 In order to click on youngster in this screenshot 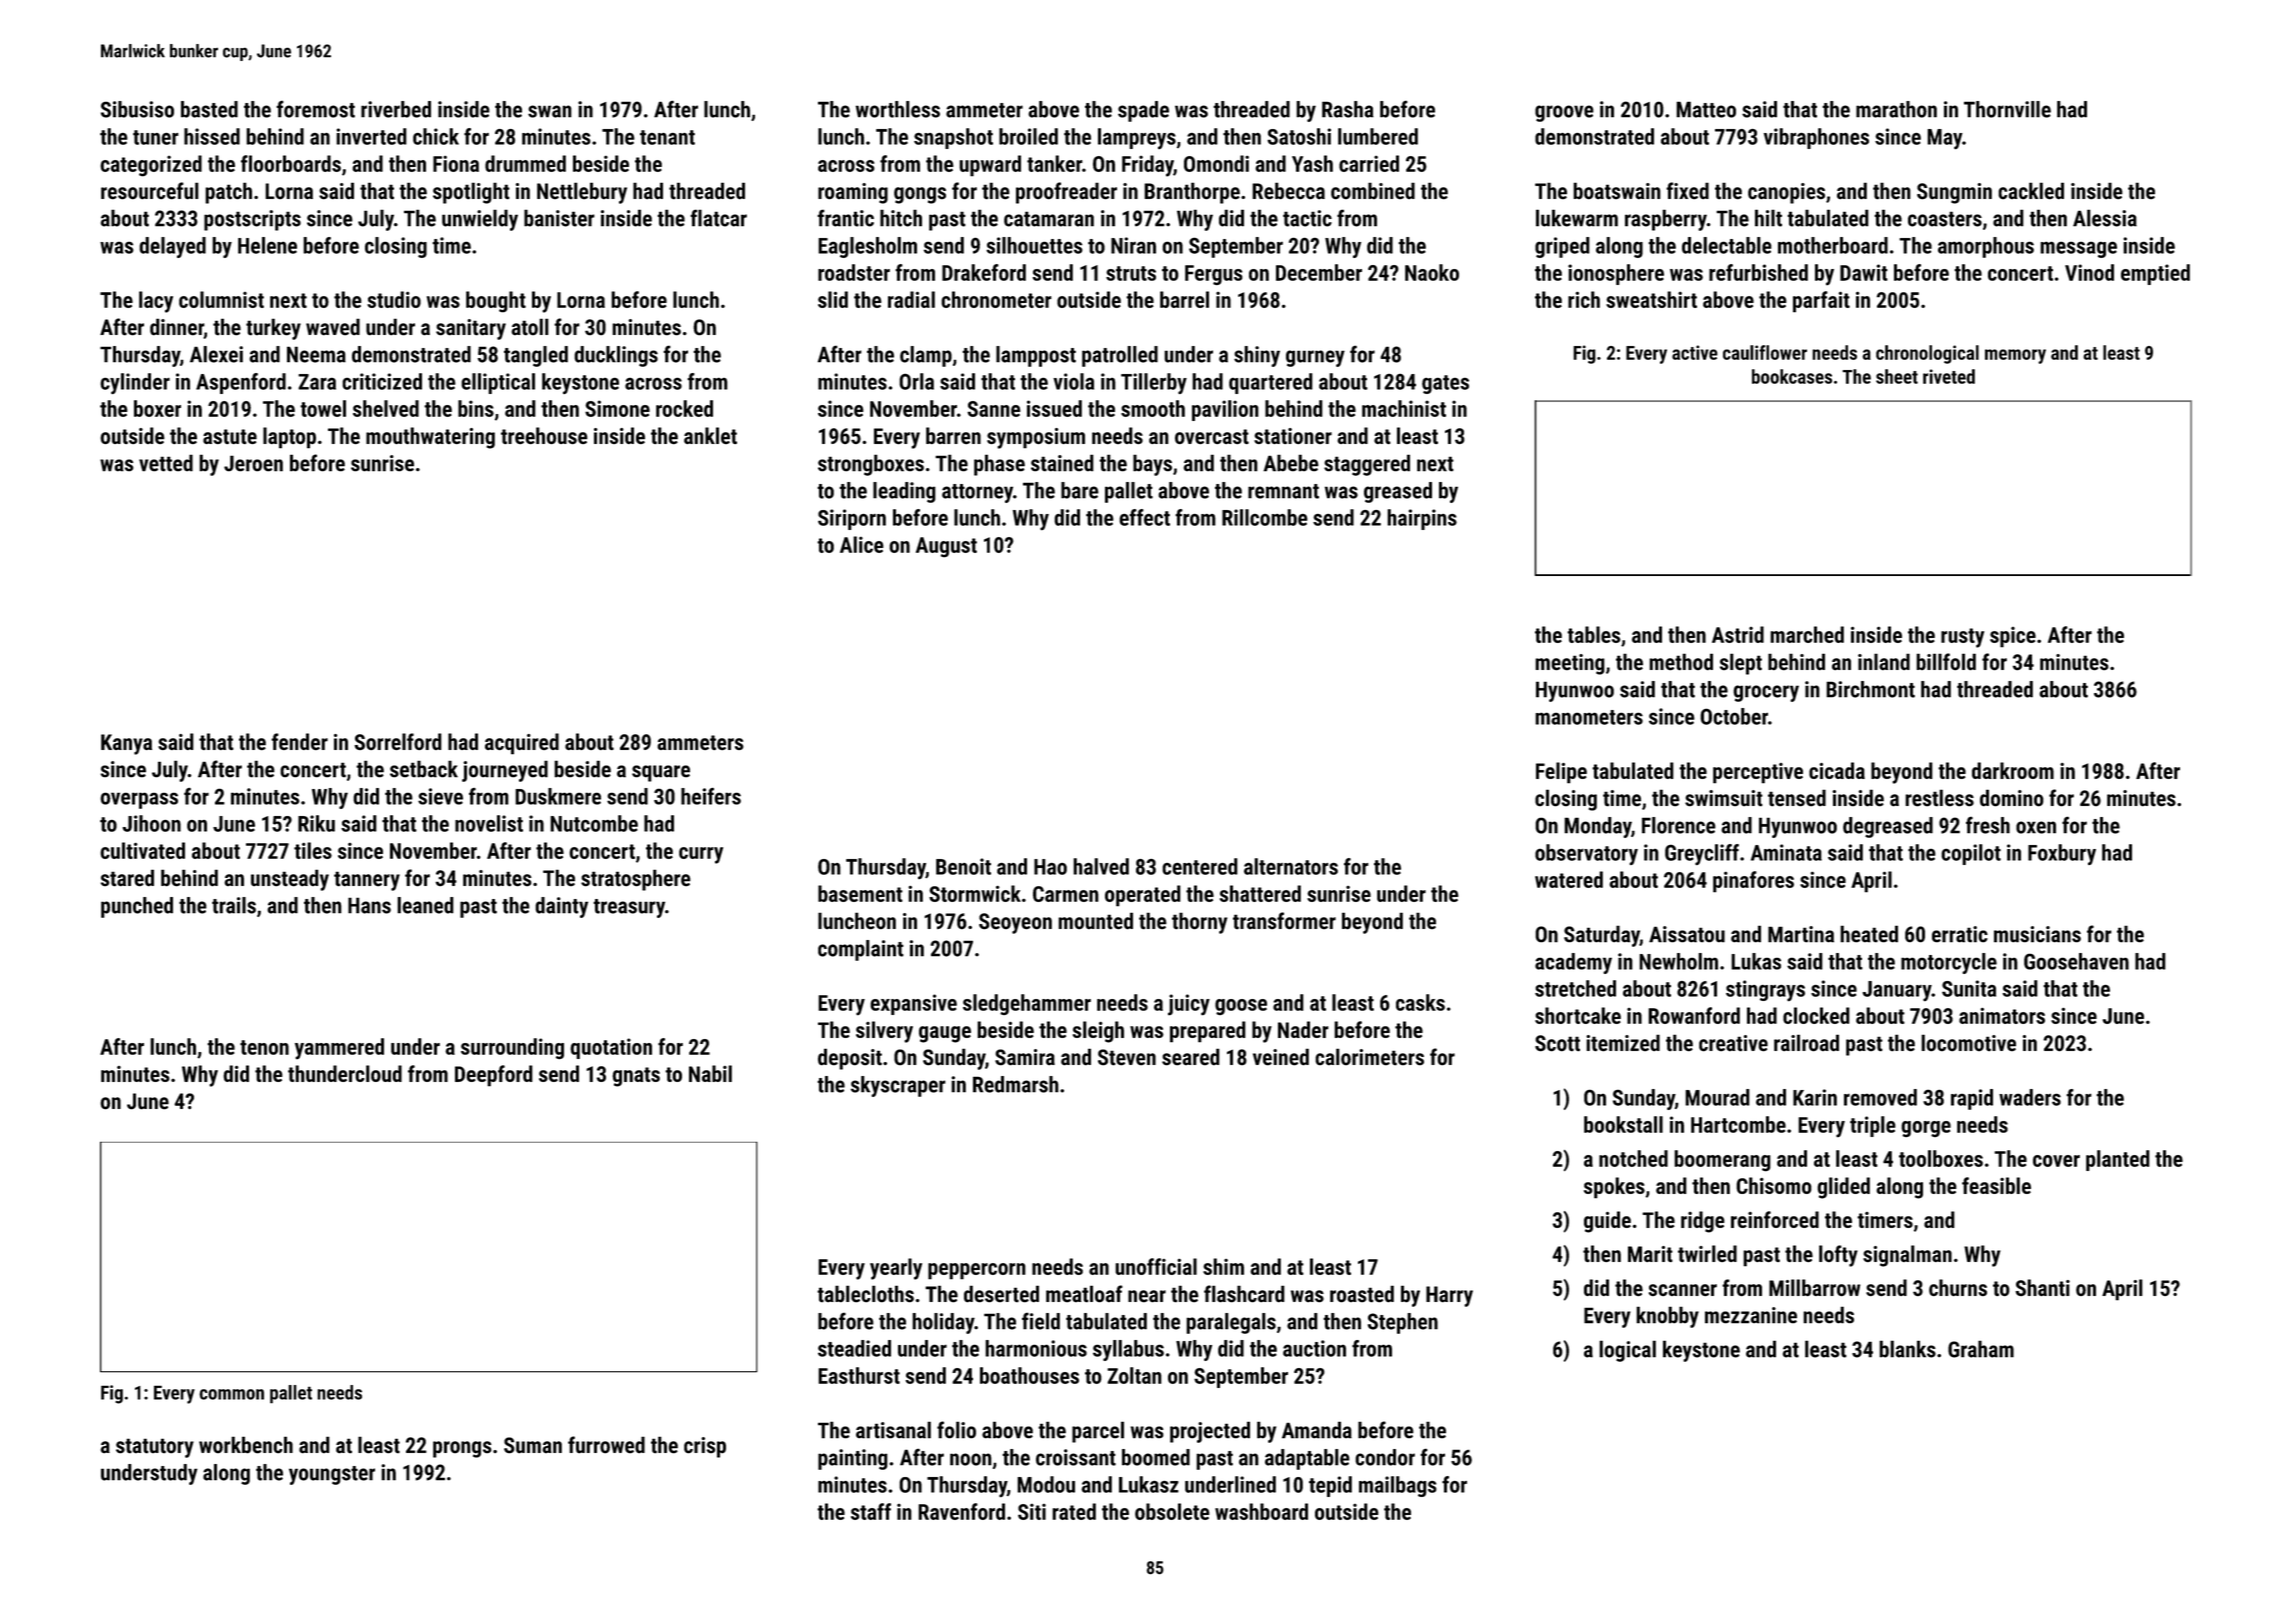, I will do `click(332, 1475)`.
